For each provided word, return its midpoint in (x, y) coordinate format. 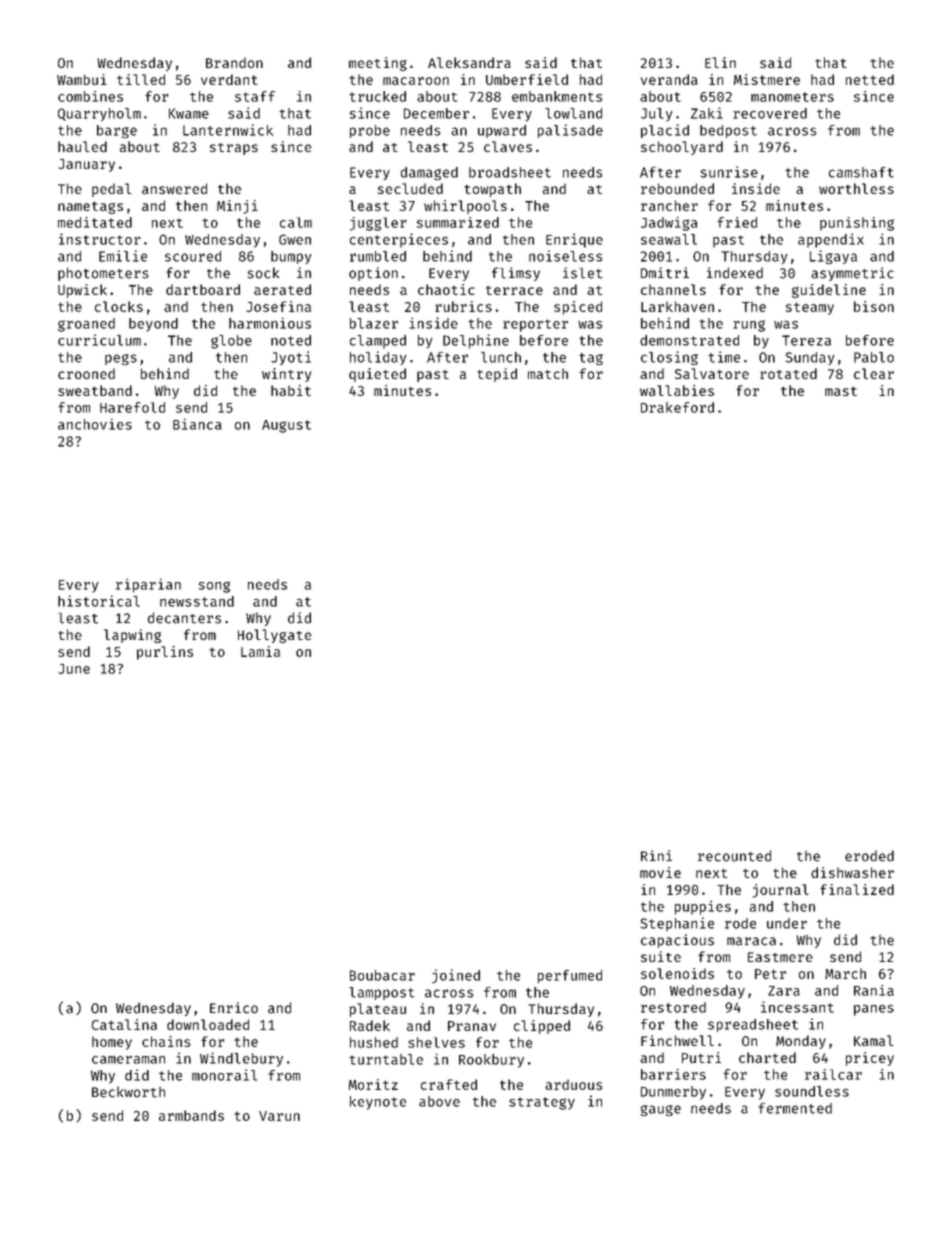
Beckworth (128, 1092)
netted (870, 79)
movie (660, 872)
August (286, 426)
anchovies (95, 424)
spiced (578, 308)
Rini (656, 855)
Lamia (260, 651)
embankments (557, 96)
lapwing (132, 636)
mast (841, 391)
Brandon (234, 62)
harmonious (270, 323)
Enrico (234, 1008)
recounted (734, 856)
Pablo (874, 357)
